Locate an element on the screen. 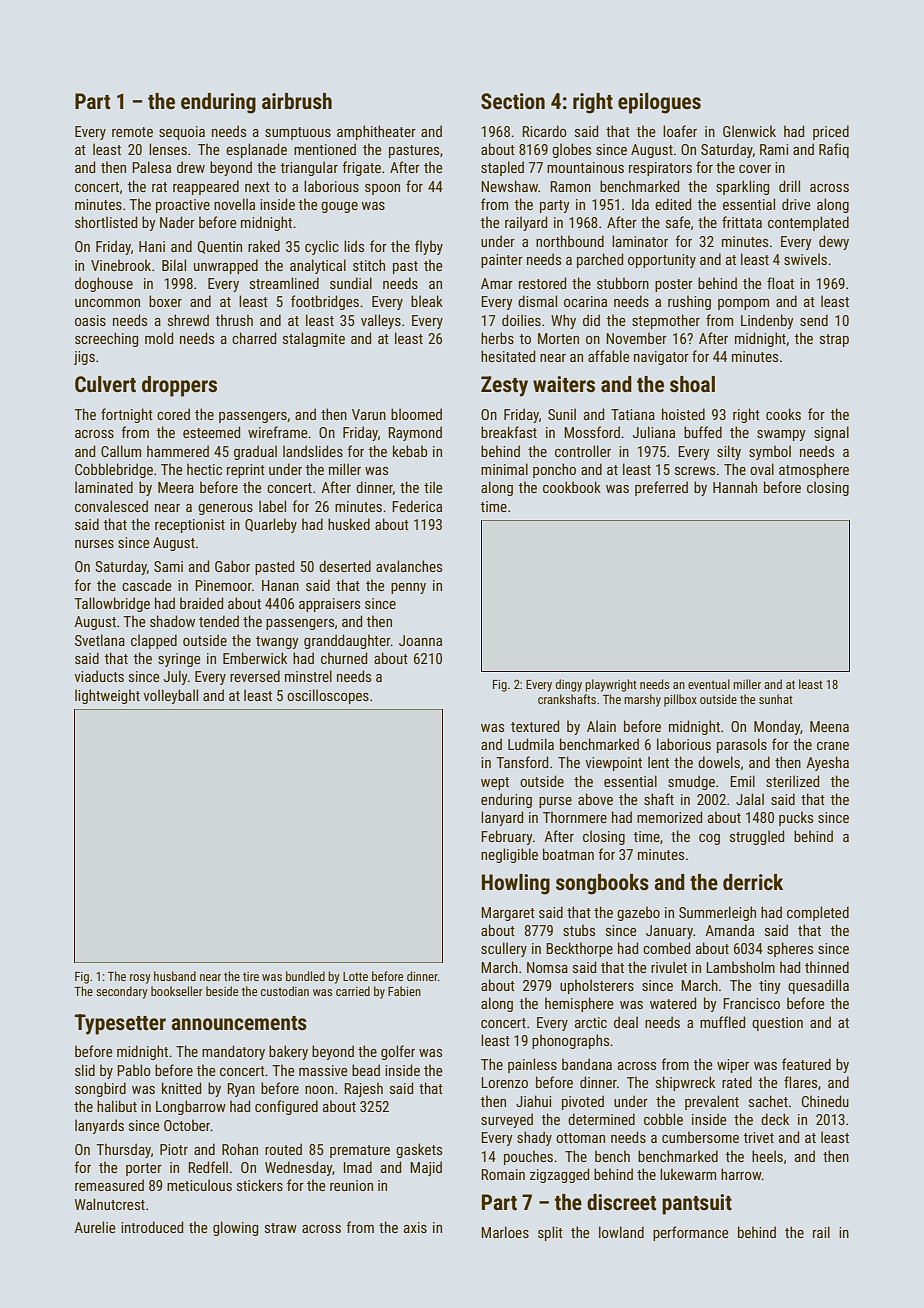 The height and width of the screenshot is (1308, 924). remote is located at coordinates (132, 132).
